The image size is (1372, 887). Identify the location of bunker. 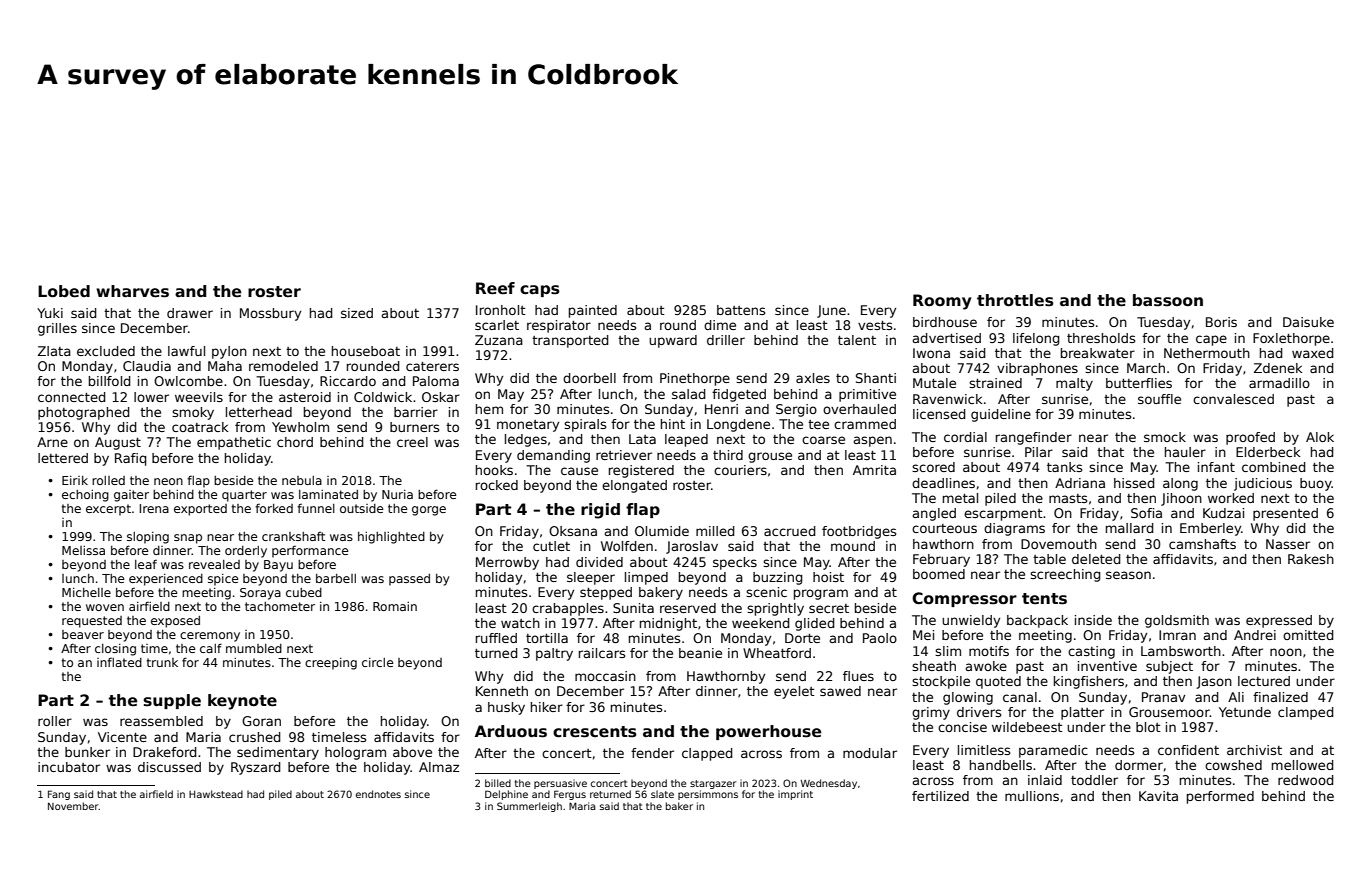
(87, 752).
